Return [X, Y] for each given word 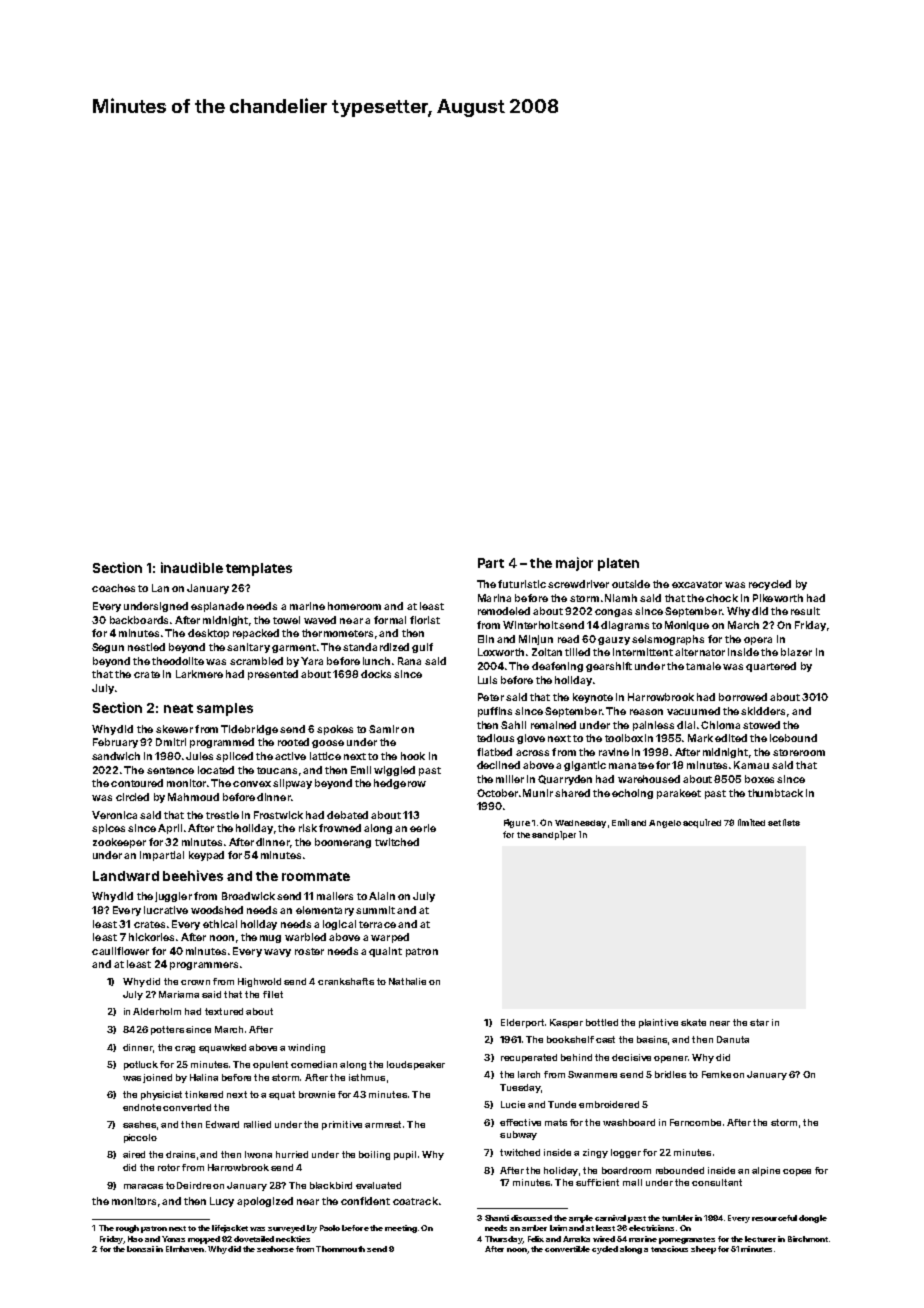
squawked [222, 1048]
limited [751, 822]
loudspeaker [416, 1065]
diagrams [625, 626]
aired [134, 1154]
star [759, 1022]
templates [259, 569]
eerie [423, 828]
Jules [199, 756]
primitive [342, 1125]
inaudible [192, 567]
